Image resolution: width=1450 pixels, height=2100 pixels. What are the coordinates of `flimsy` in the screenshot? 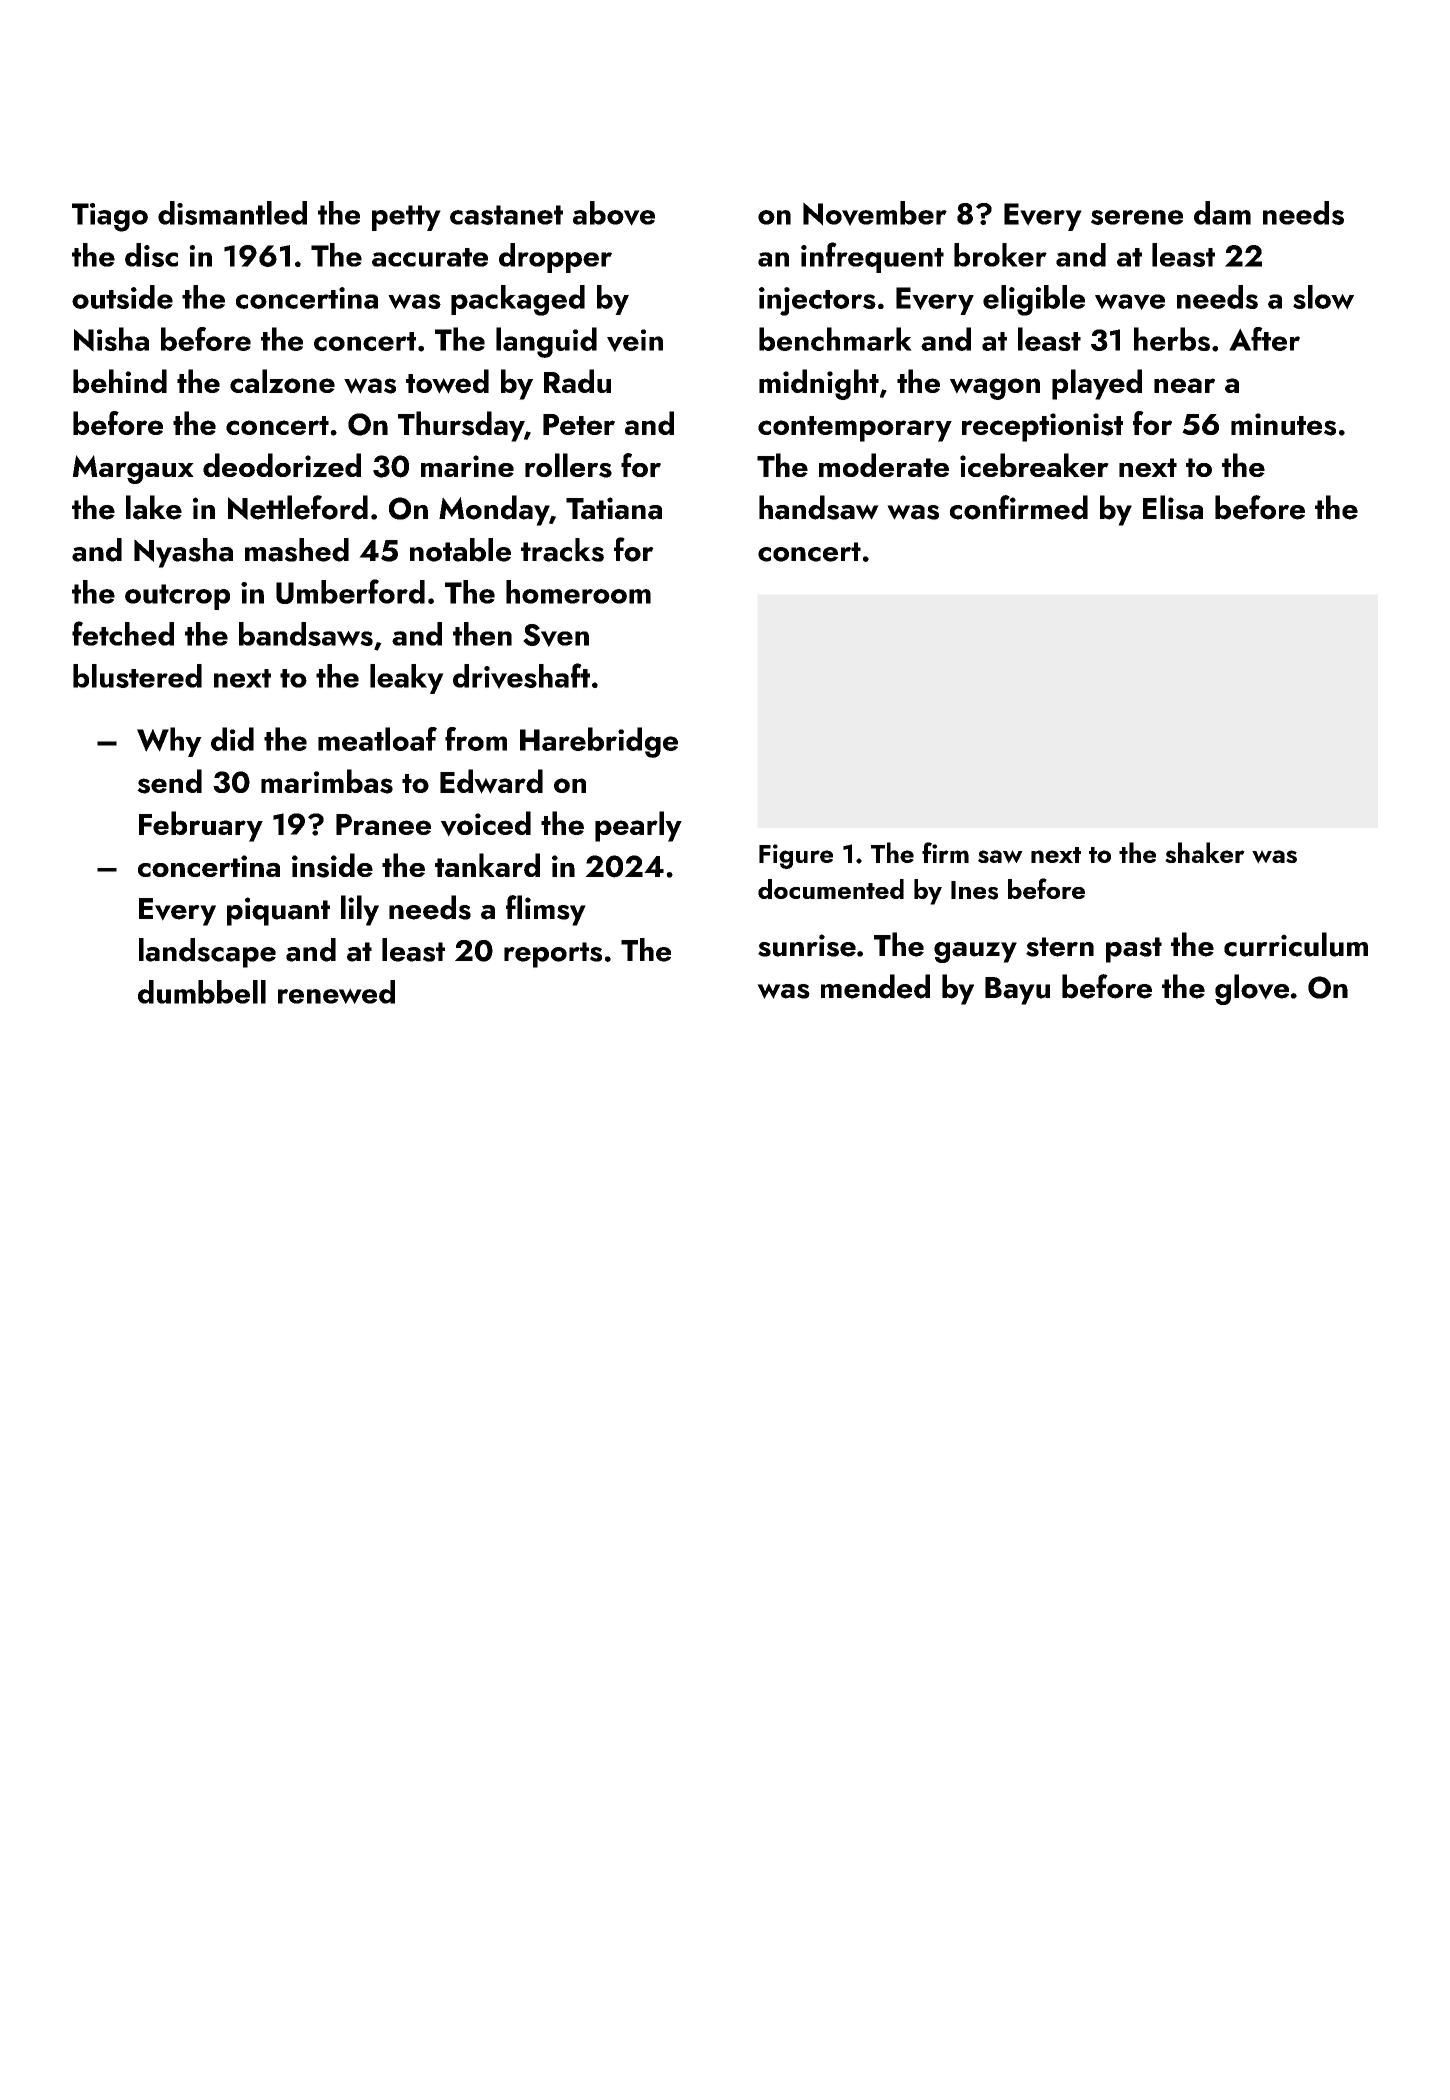 It's located at (546, 910).
